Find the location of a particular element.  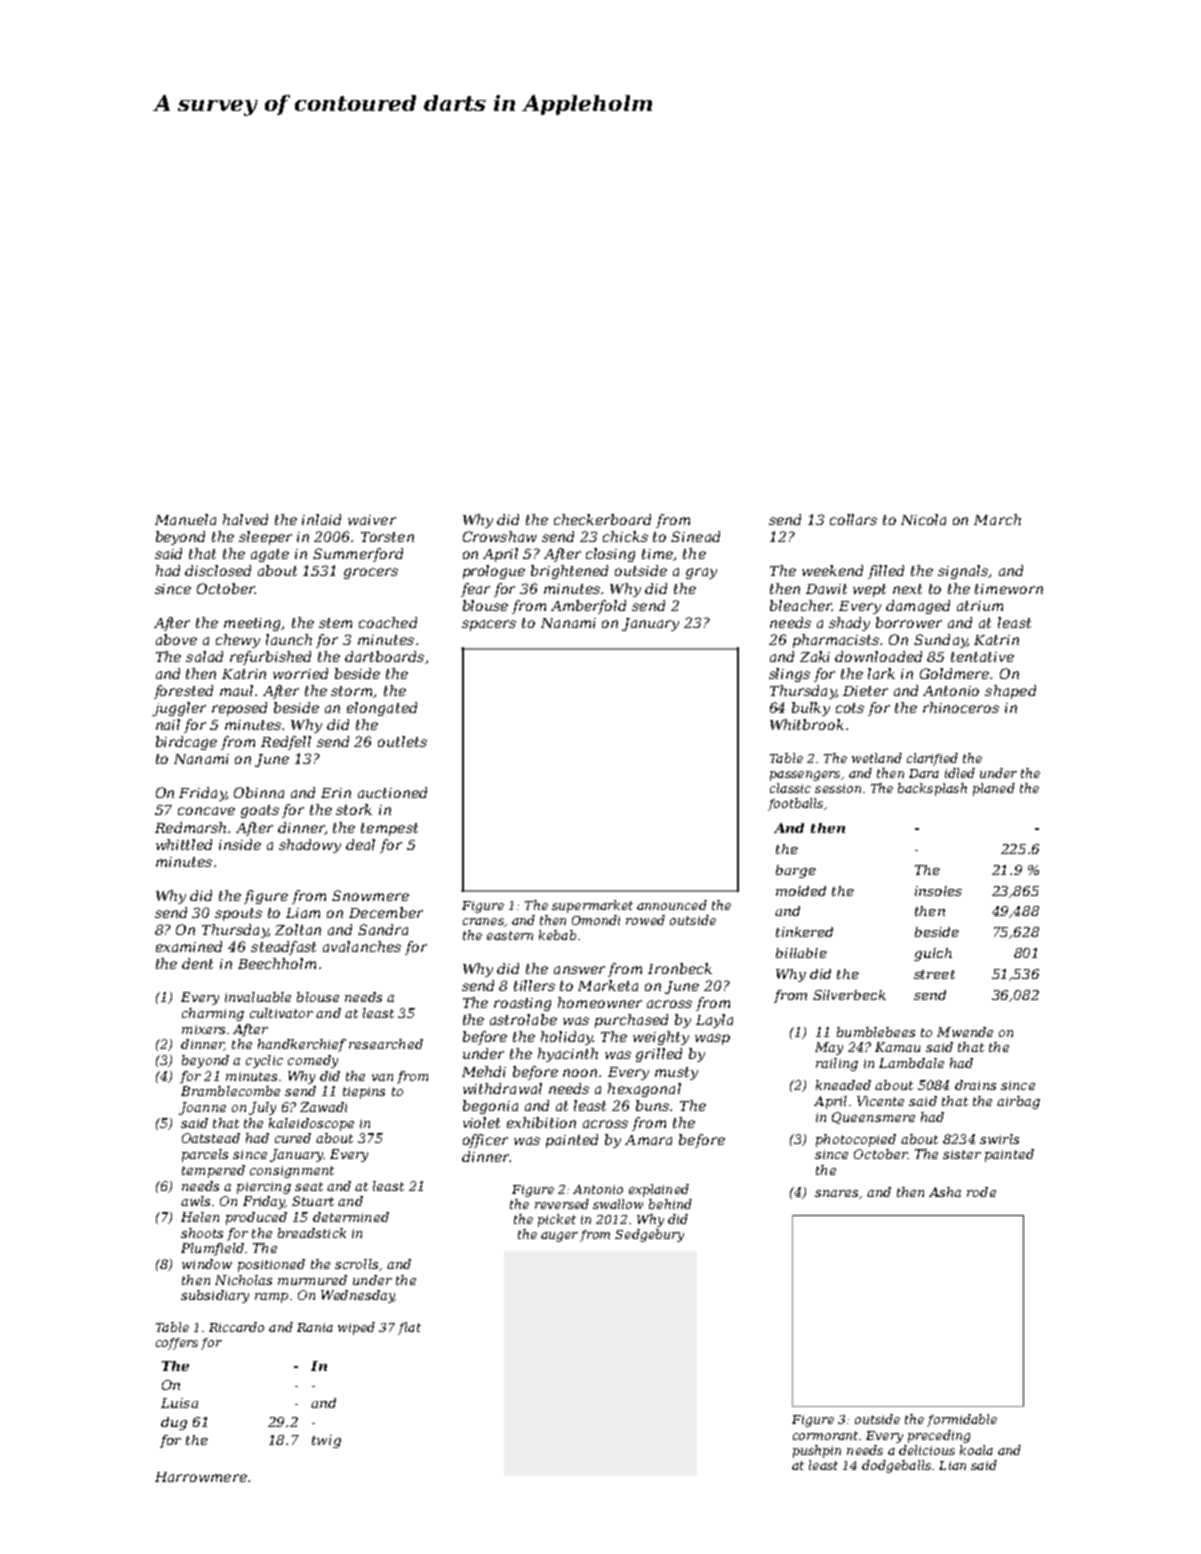

coached is located at coordinates (388, 622).
